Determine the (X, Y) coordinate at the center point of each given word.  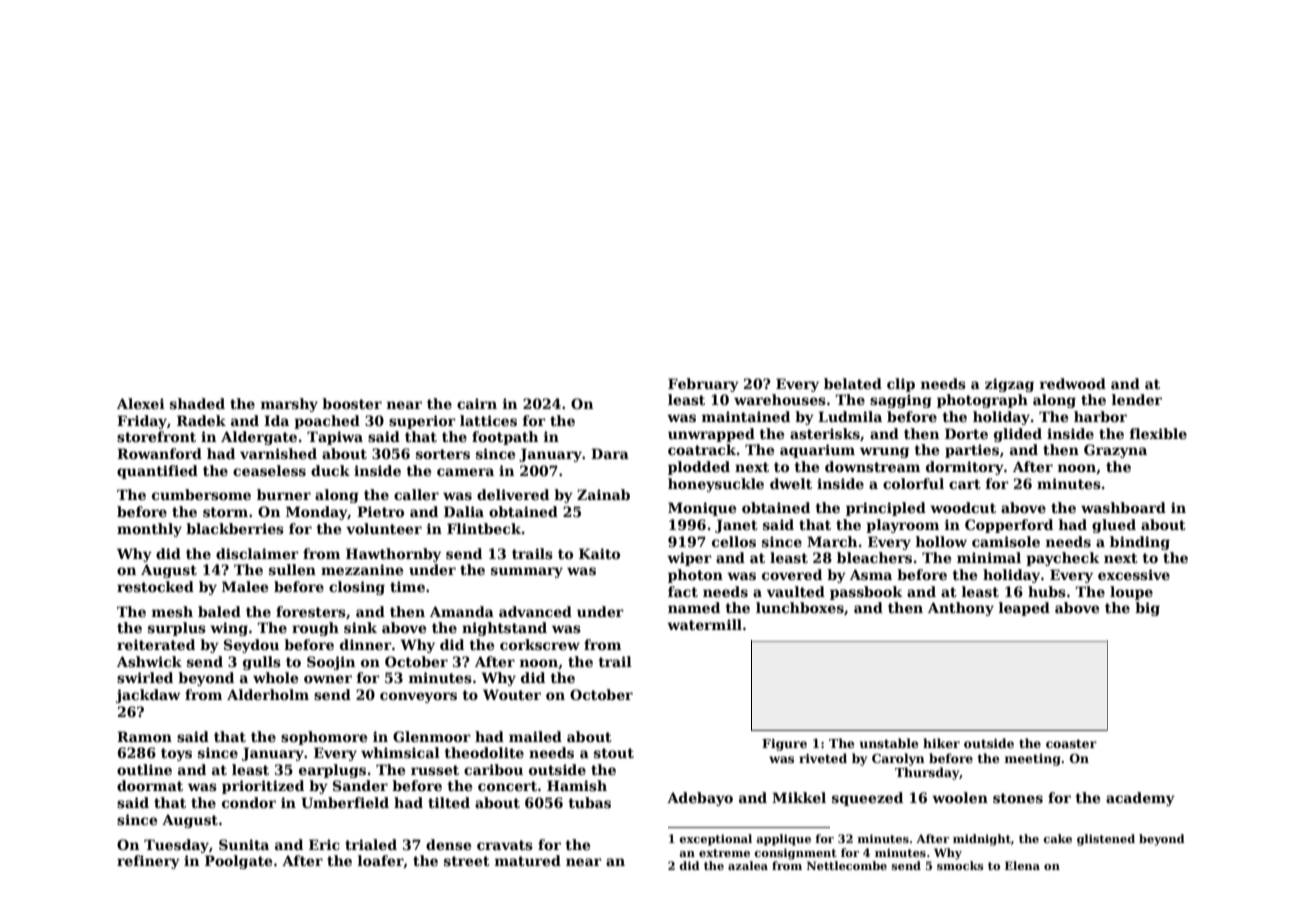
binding (1140, 543)
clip (901, 385)
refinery (148, 862)
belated (853, 383)
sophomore (324, 738)
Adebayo (700, 799)
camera (465, 472)
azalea (748, 865)
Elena (1022, 865)
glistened (1106, 840)
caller (416, 494)
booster (352, 403)
